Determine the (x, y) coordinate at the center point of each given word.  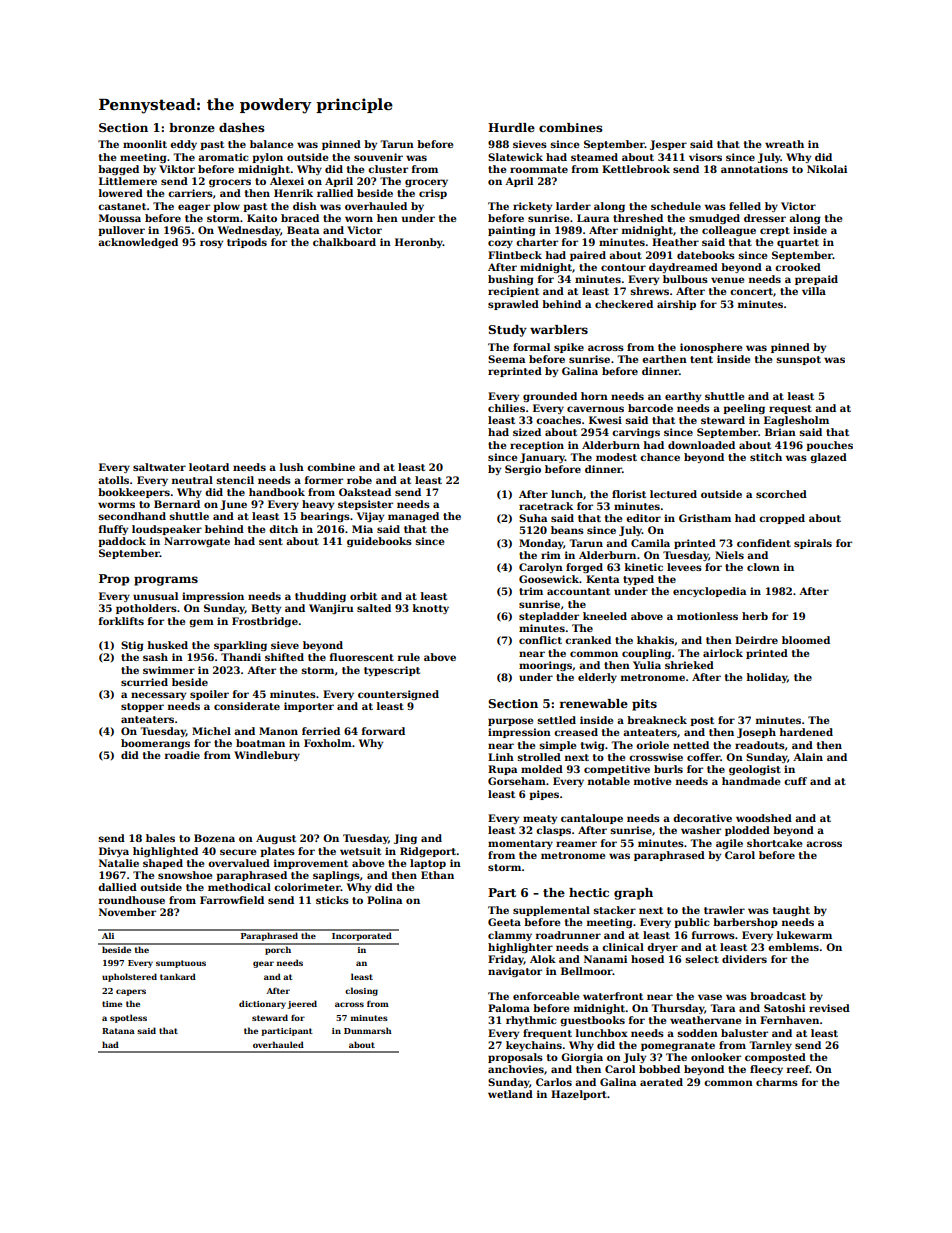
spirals (813, 544)
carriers (190, 193)
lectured (673, 494)
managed (413, 517)
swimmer (169, 670)
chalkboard (344, 242)
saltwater (159, 467)
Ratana (118, 1031)
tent (701, 359)
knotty (431, 609)
